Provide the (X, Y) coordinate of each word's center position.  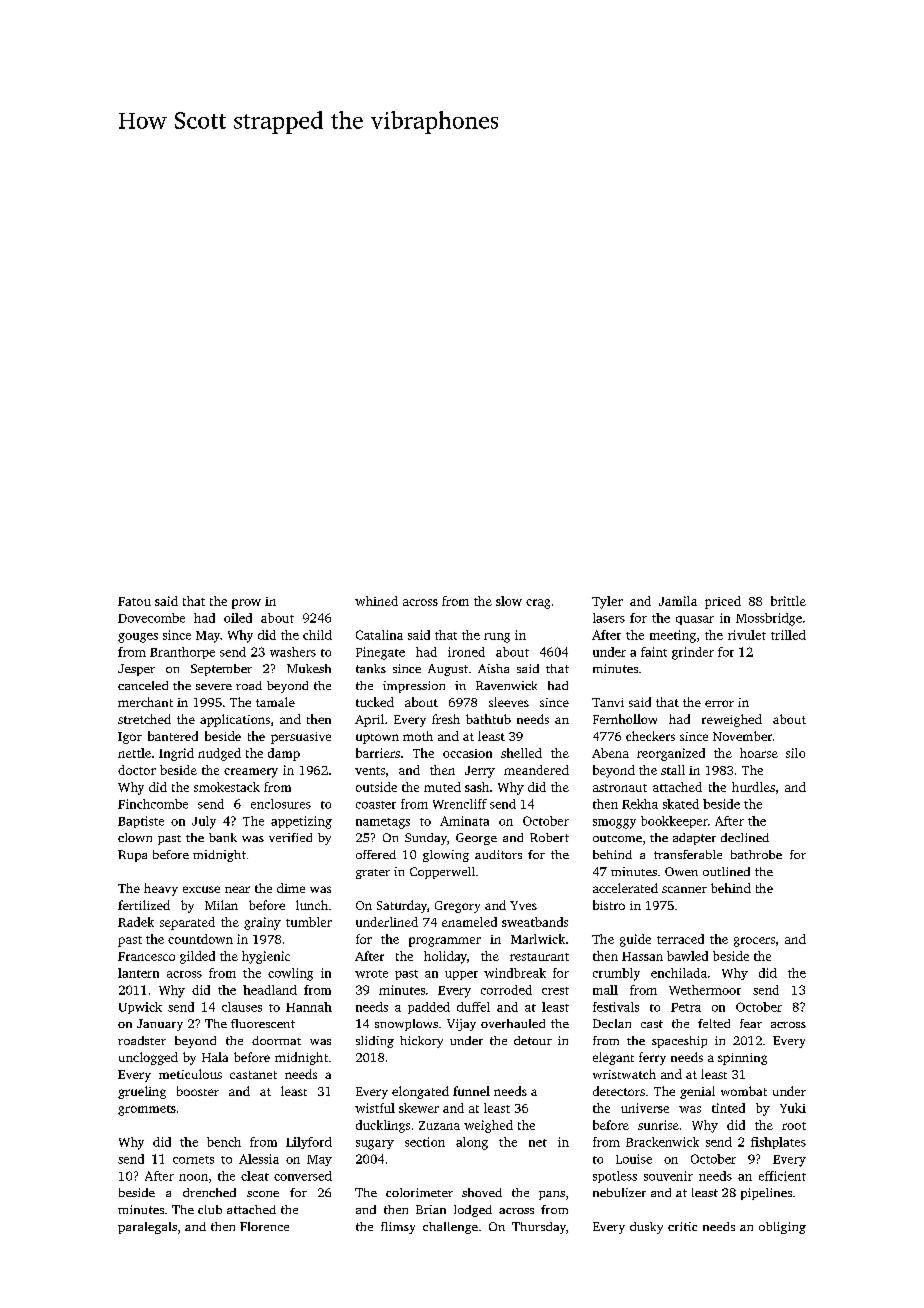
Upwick (140, 1008)
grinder (693, 653)
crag (538, 604)
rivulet (747, 635)
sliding (375, 1042)
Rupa (132, 856)
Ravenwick (506, 685)
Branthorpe (182, 653)
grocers (754, 942)
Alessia (259, 1159)
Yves (523, 905)
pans (552, 1195)
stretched (144, 719)
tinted (728, 1108)
